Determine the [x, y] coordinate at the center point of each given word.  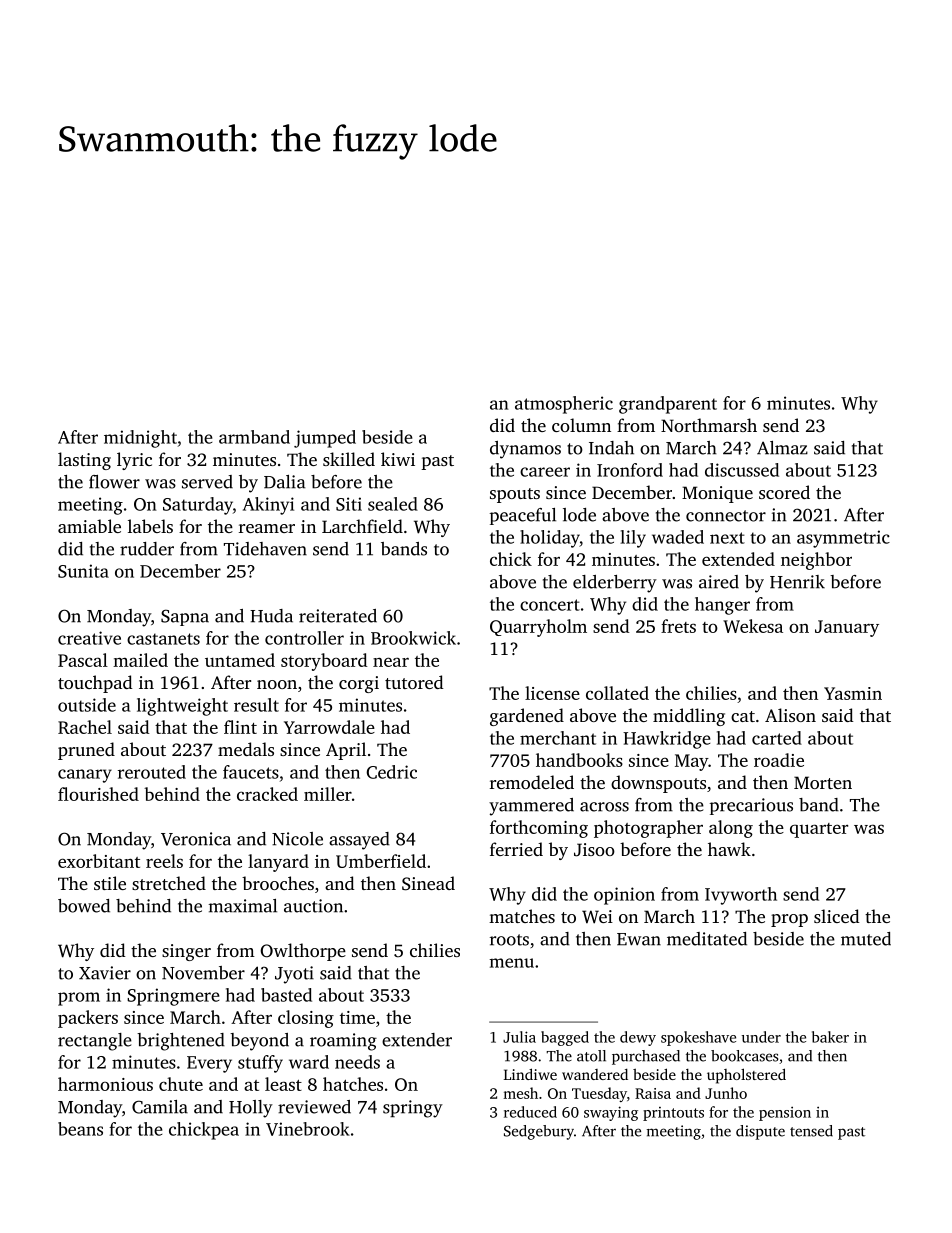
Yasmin [853, 693]
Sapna [185, 617]
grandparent [668, 405]
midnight [140, 439]
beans [80, 1129]
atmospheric [564, 405]
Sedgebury [539, 1132]
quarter [819, 830]
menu [512, 963]
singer [186, 952]
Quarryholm [538, 628]
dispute [760, 1132]
